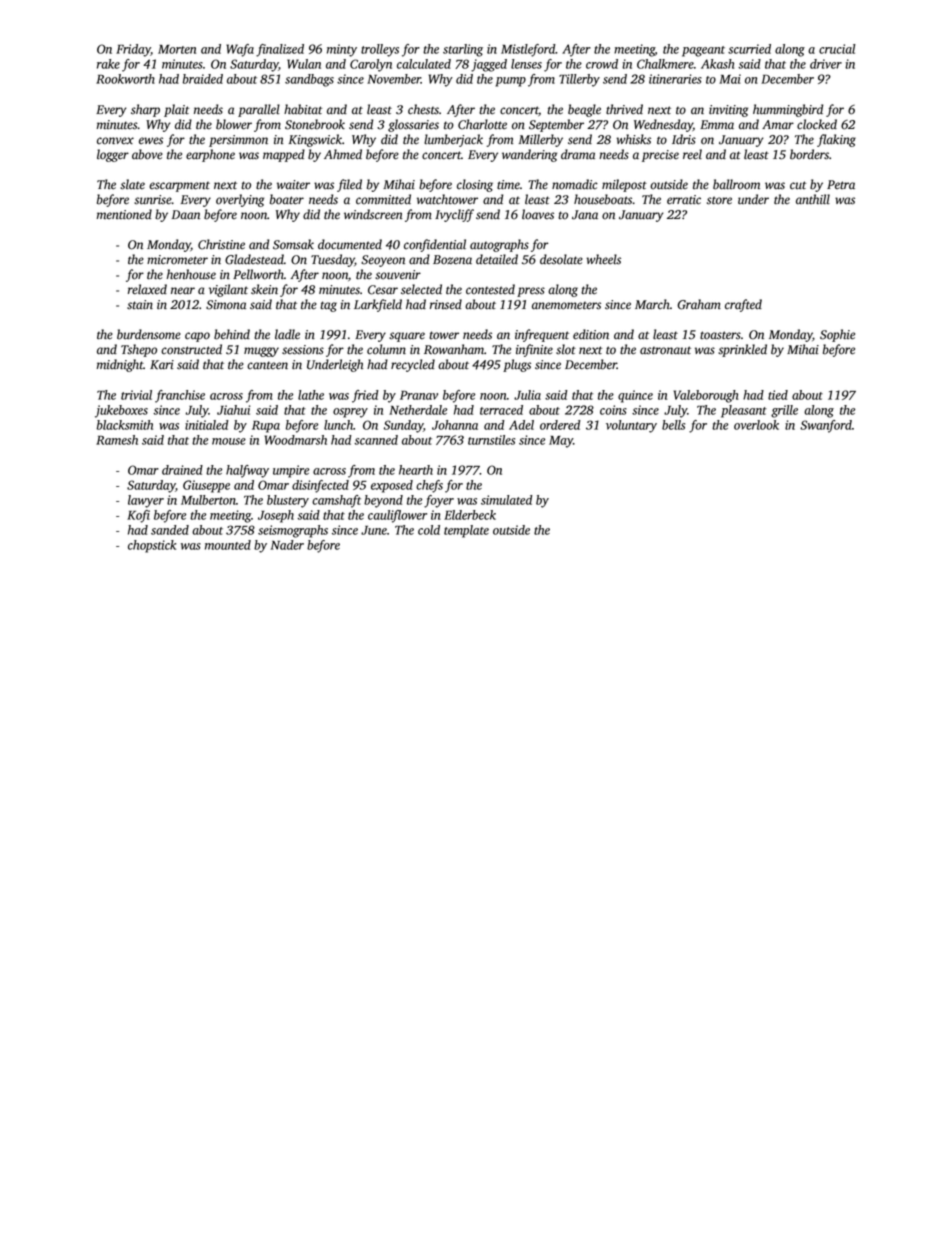  Describe the element at coordinates (528, 50) in the screenshot. I see `Mistleford` at that location.
